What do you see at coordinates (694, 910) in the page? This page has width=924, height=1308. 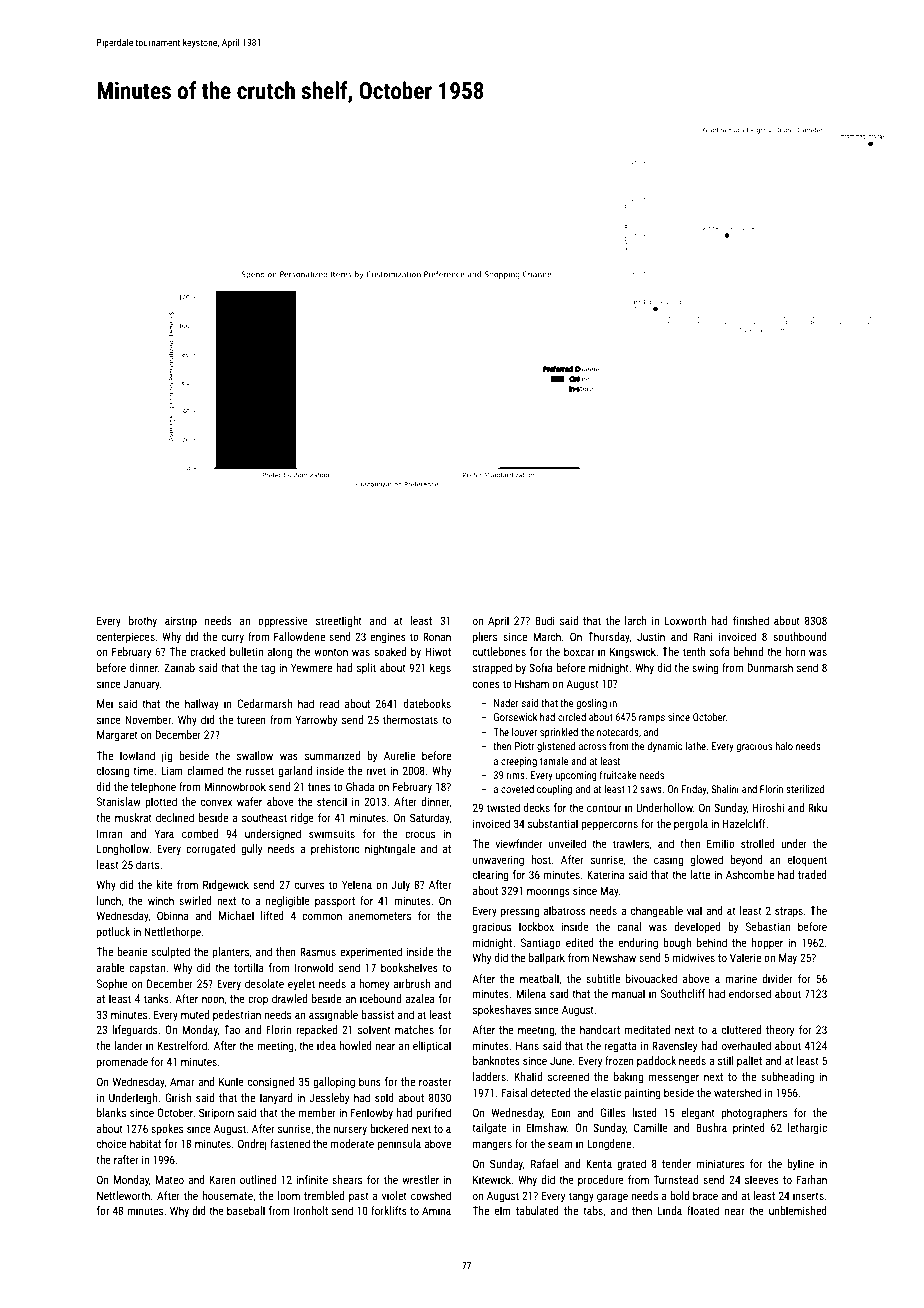 I see `vial` at bounding box center [694, 910].
